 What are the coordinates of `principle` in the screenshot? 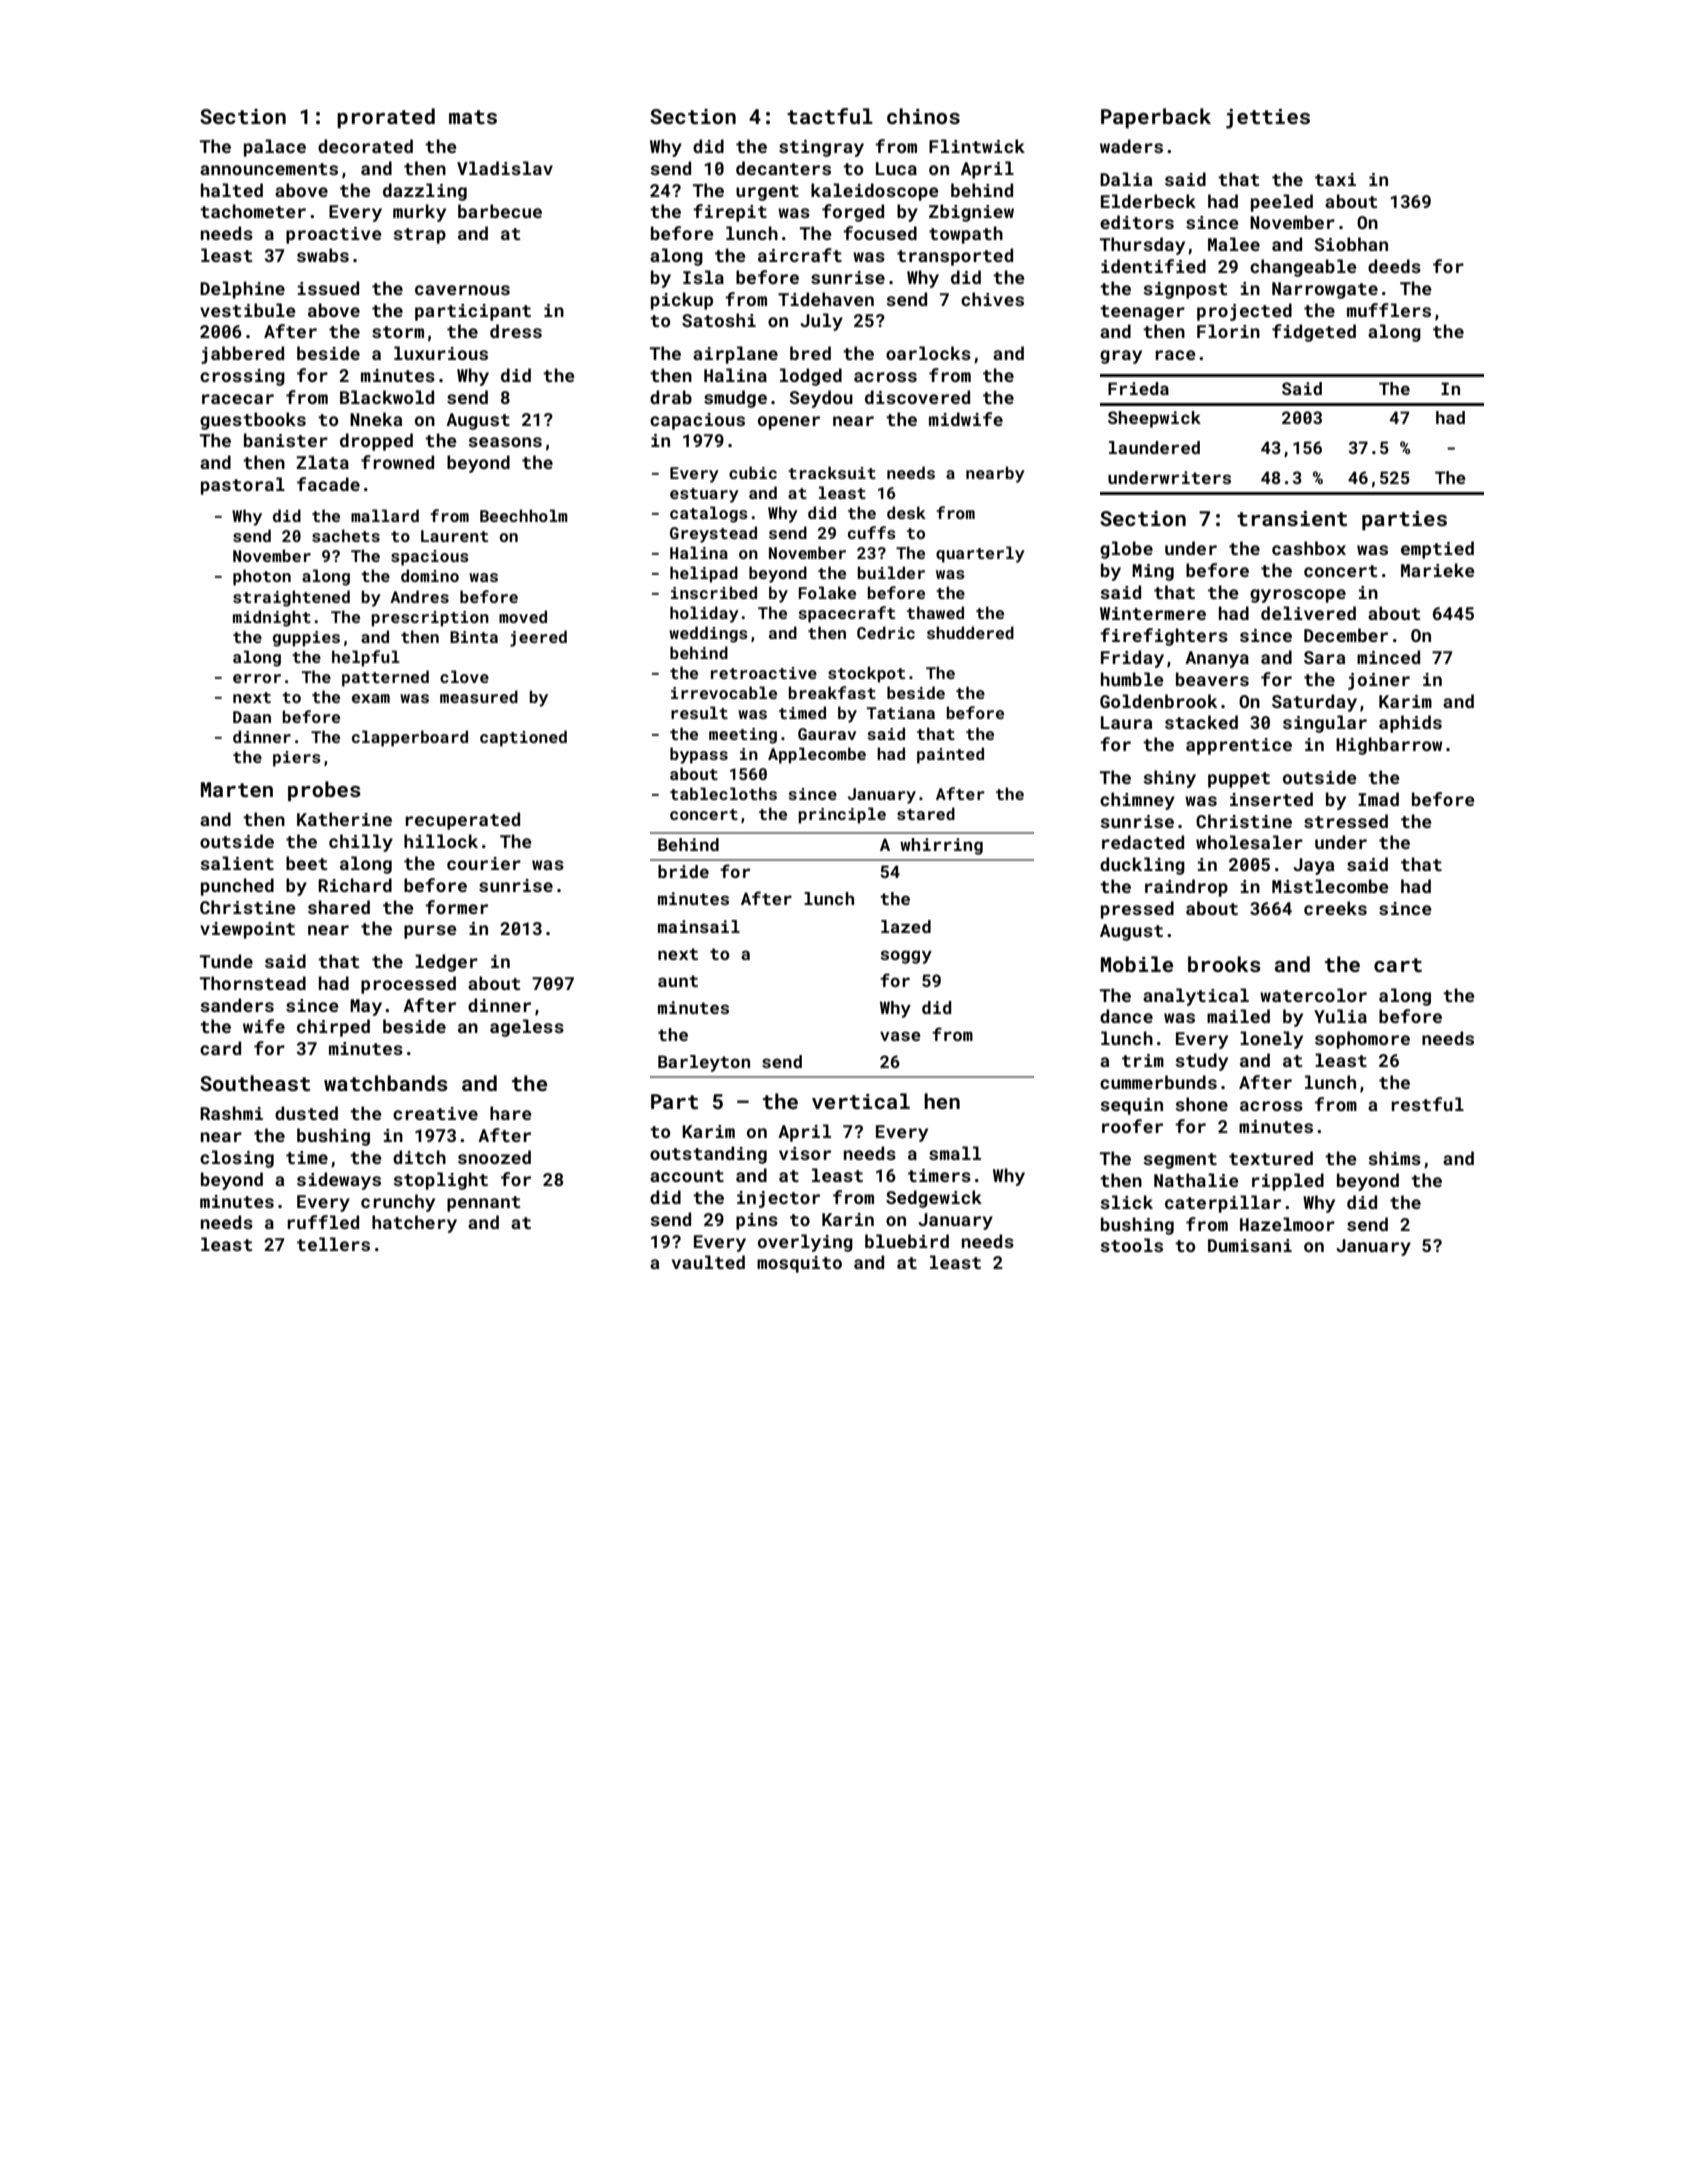 It's located at (842, 815).
